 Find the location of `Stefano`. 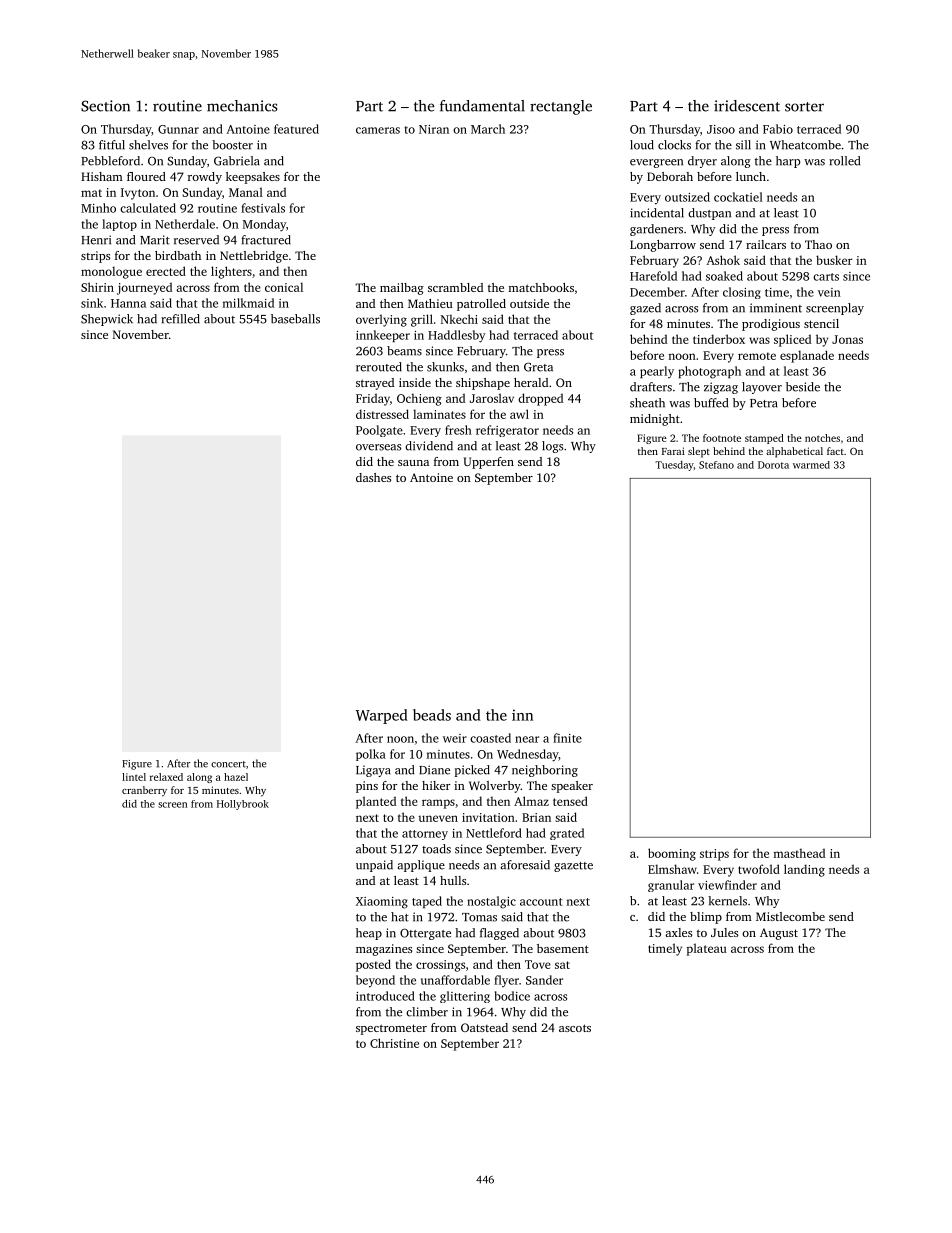

Stefano is located at coordinates (716, 465).
